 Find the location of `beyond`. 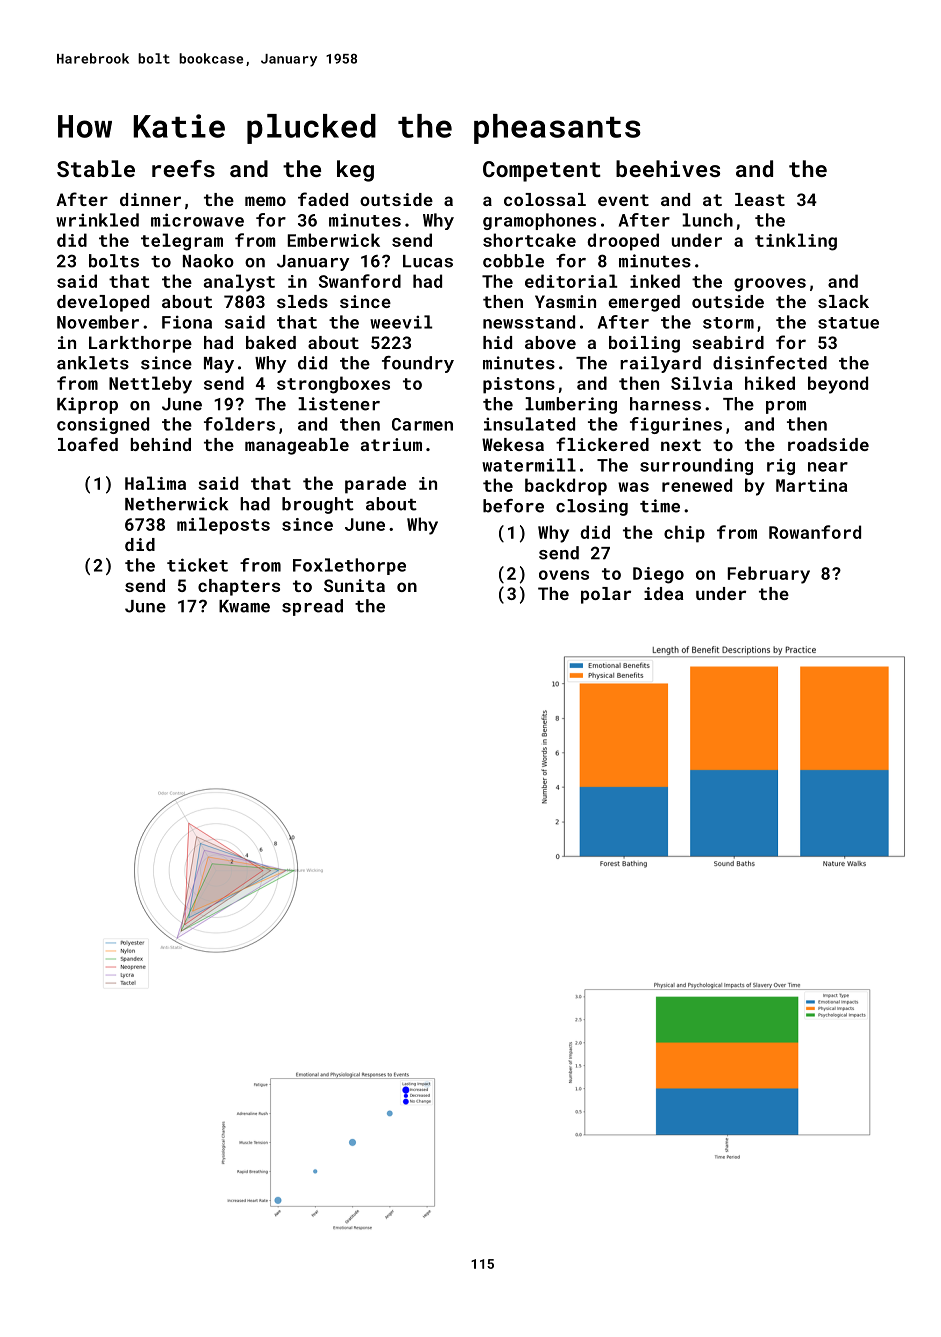

beyond is located at coordinates (838, 385).
